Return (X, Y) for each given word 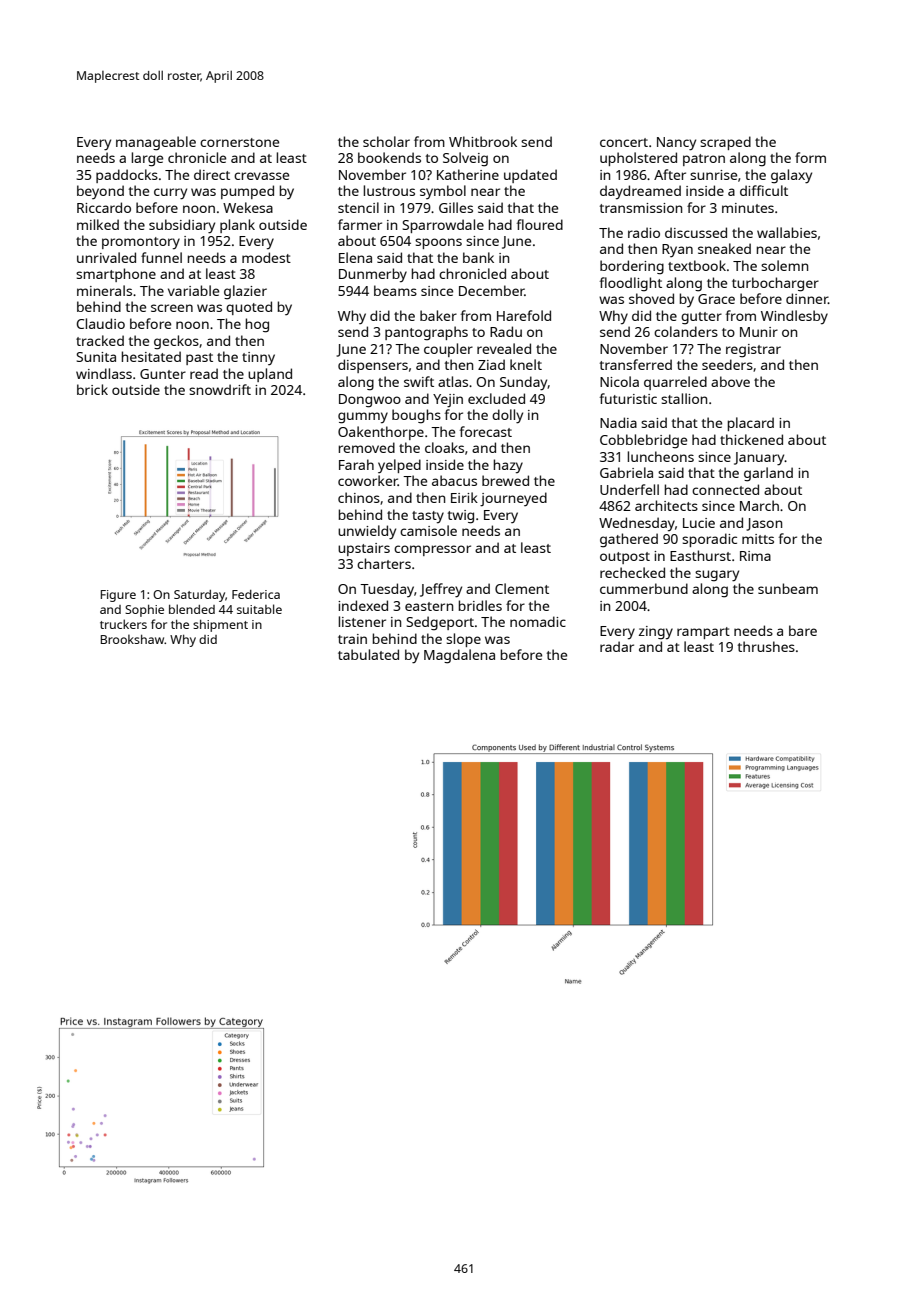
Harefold (524, 315)
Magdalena (459, 656)
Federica (256, 594)
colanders (686, 331)
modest (266, 257)
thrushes (766, 646)
